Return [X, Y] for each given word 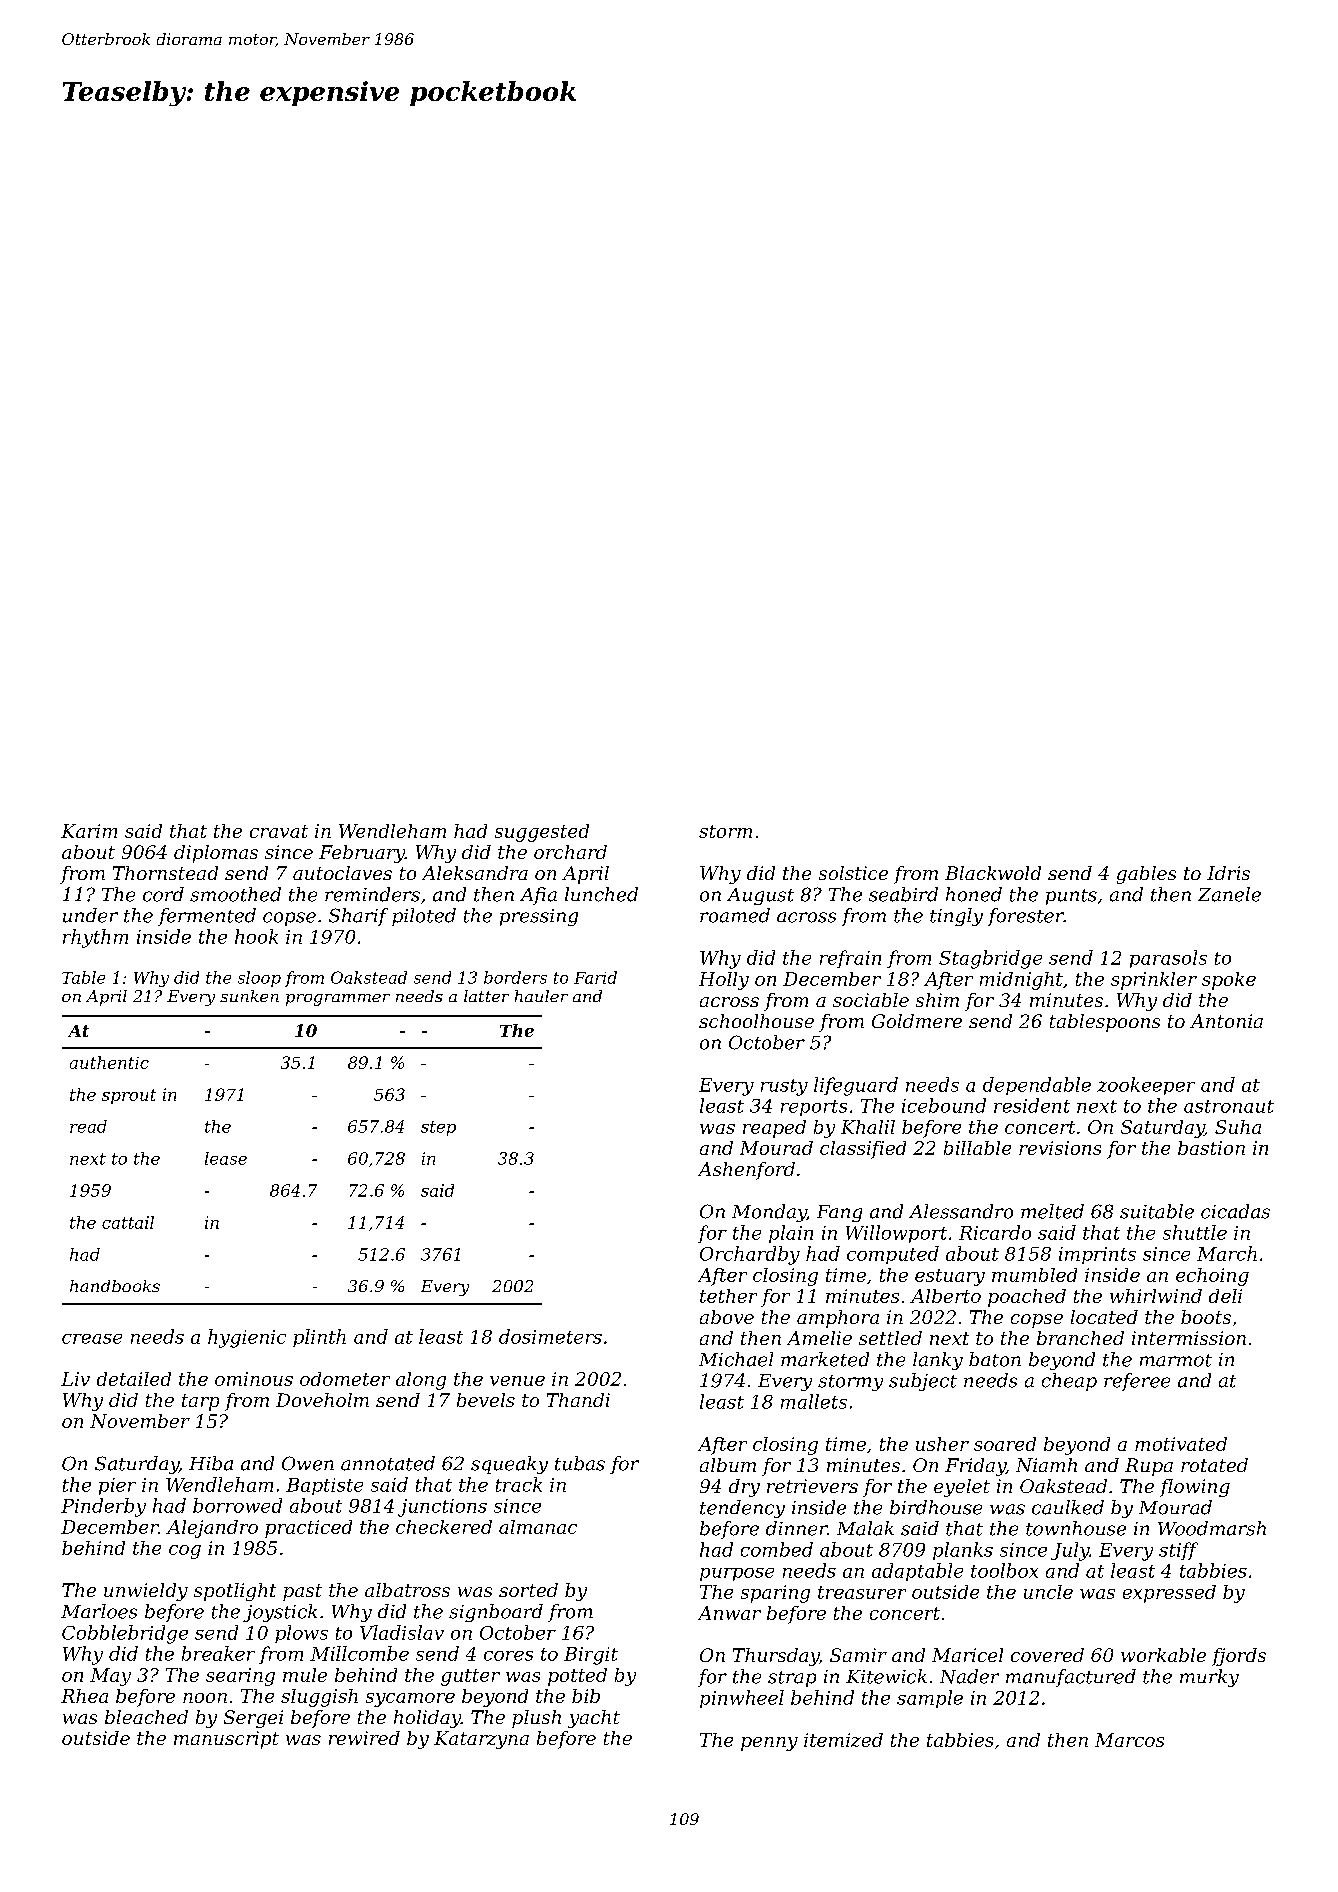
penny [769, 1744]
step [438, 1128]
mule [305, 1675]
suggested [542, 833]
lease [226, 1158]
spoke [1229, 981]
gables [1146, 875]
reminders [372, 894]
